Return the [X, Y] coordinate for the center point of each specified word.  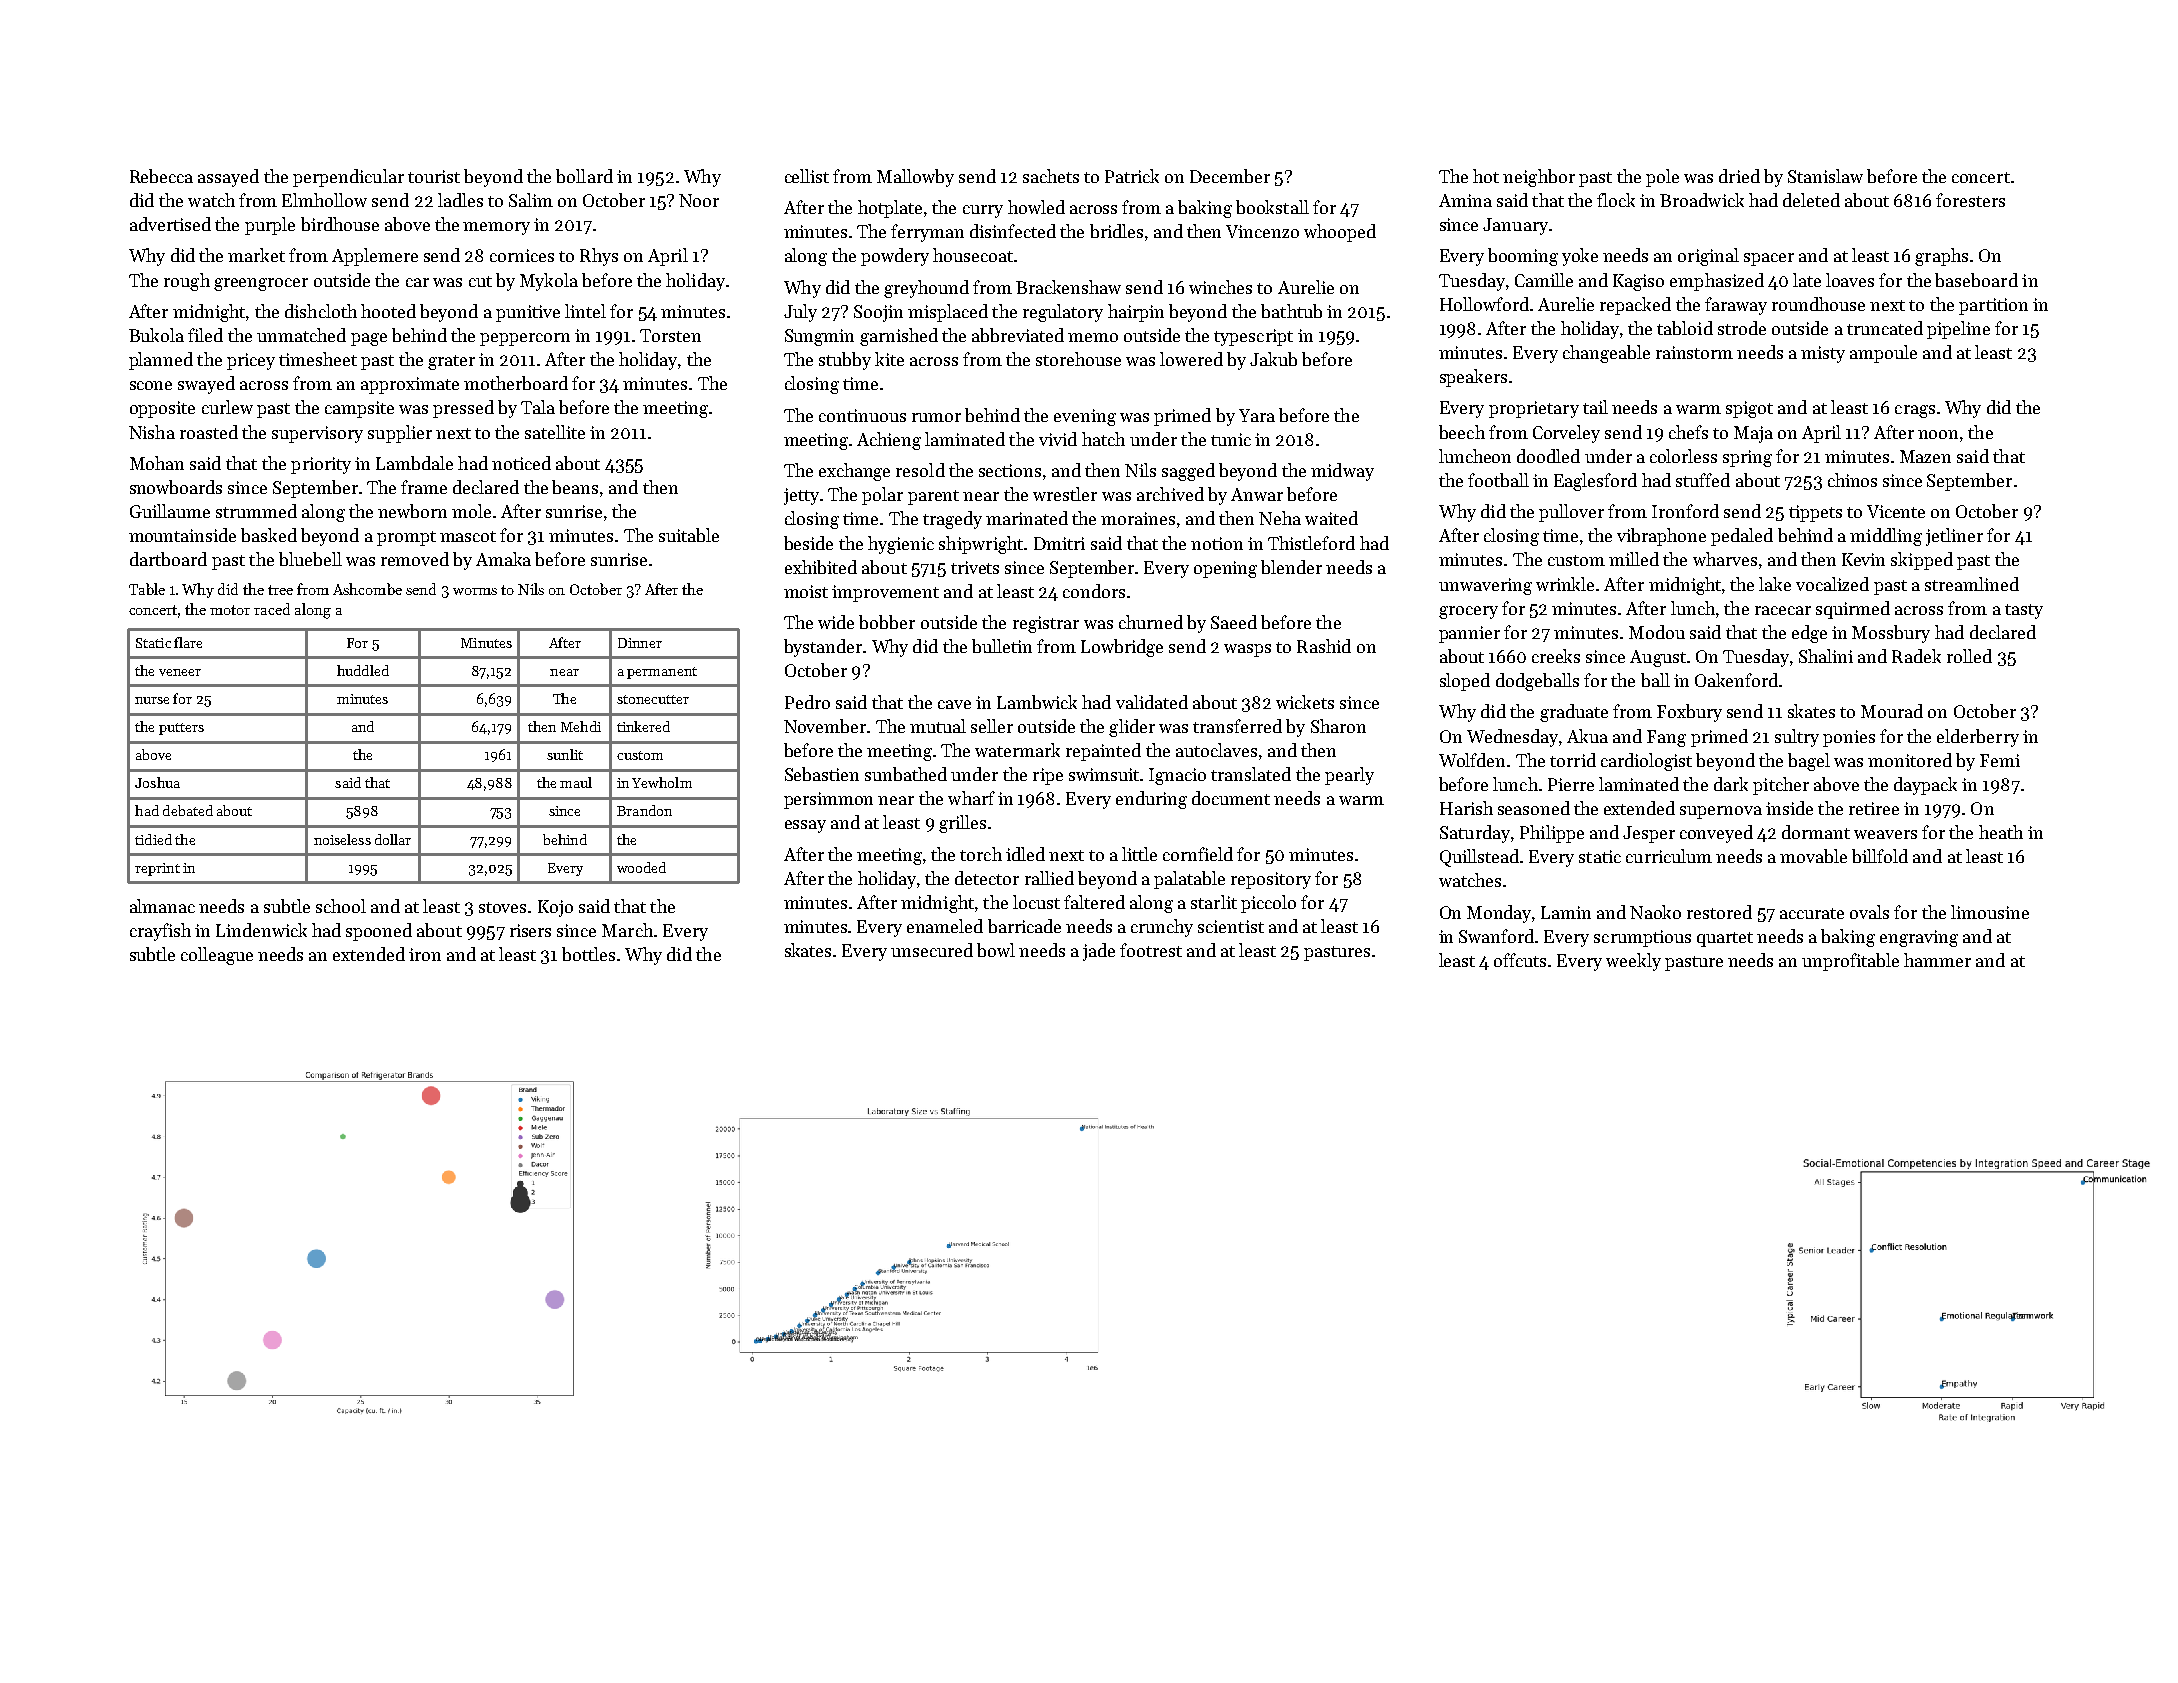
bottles [588, 954]
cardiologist [1646, 762]
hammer [1937, 960]
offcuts [1520, 960]
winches [1220, 287]
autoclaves [1216, 750]
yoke [1580, 257]
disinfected [1013, 231]
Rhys [599, 257]
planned [161, 361]
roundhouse [1818, 304]
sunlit [565, 754]
